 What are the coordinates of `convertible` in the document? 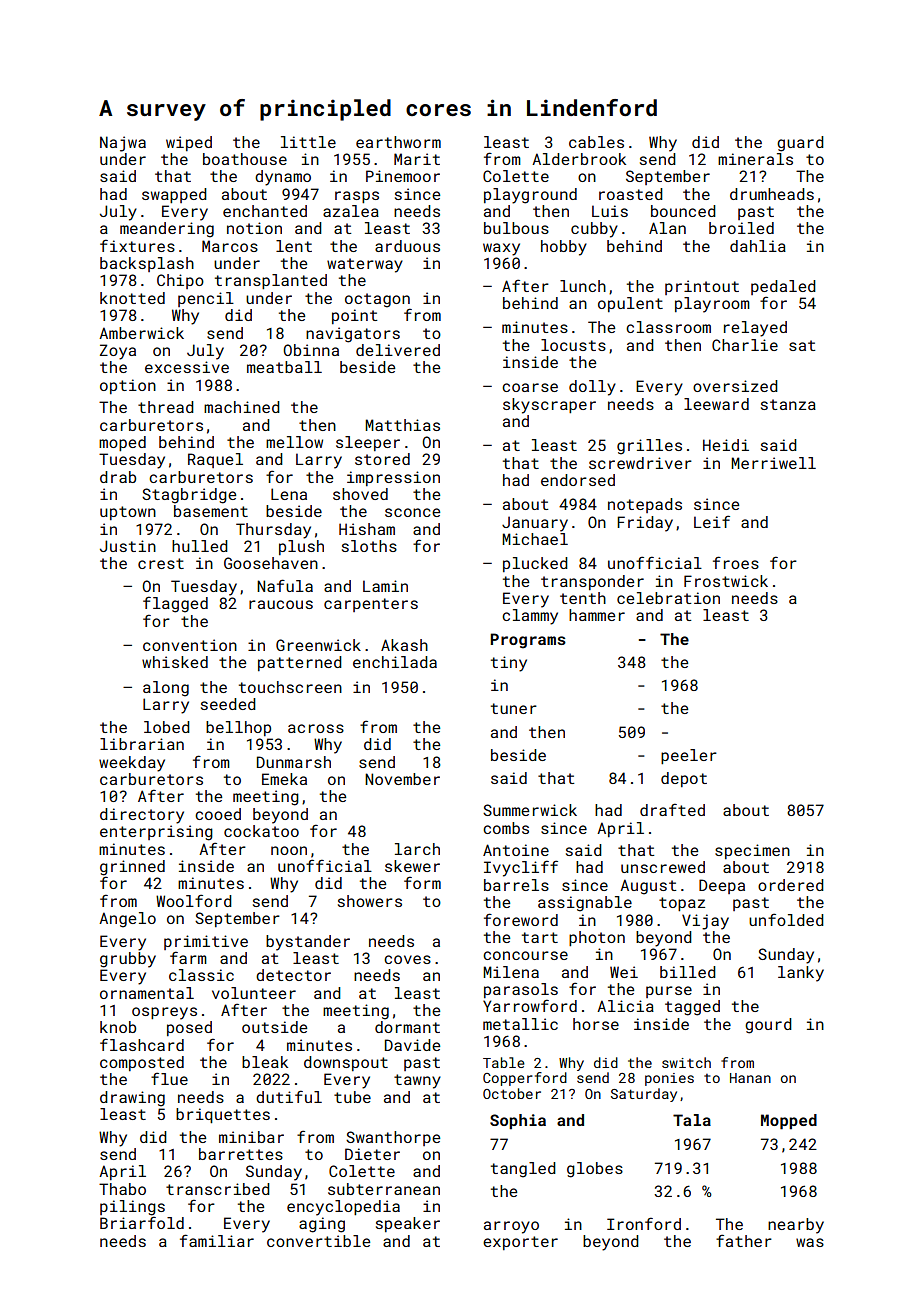 It's located at (318, 1241).
